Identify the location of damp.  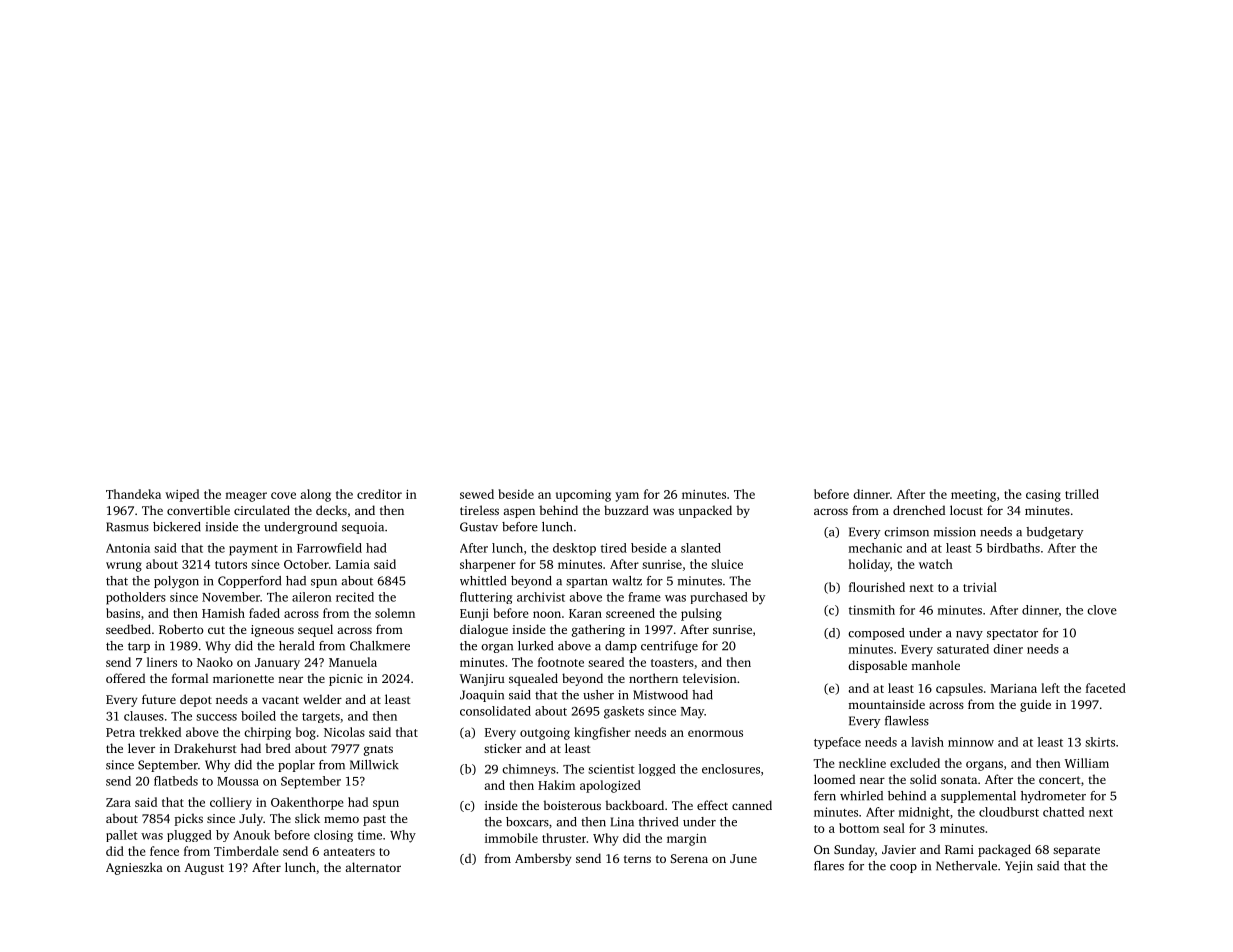
(621, 647).
